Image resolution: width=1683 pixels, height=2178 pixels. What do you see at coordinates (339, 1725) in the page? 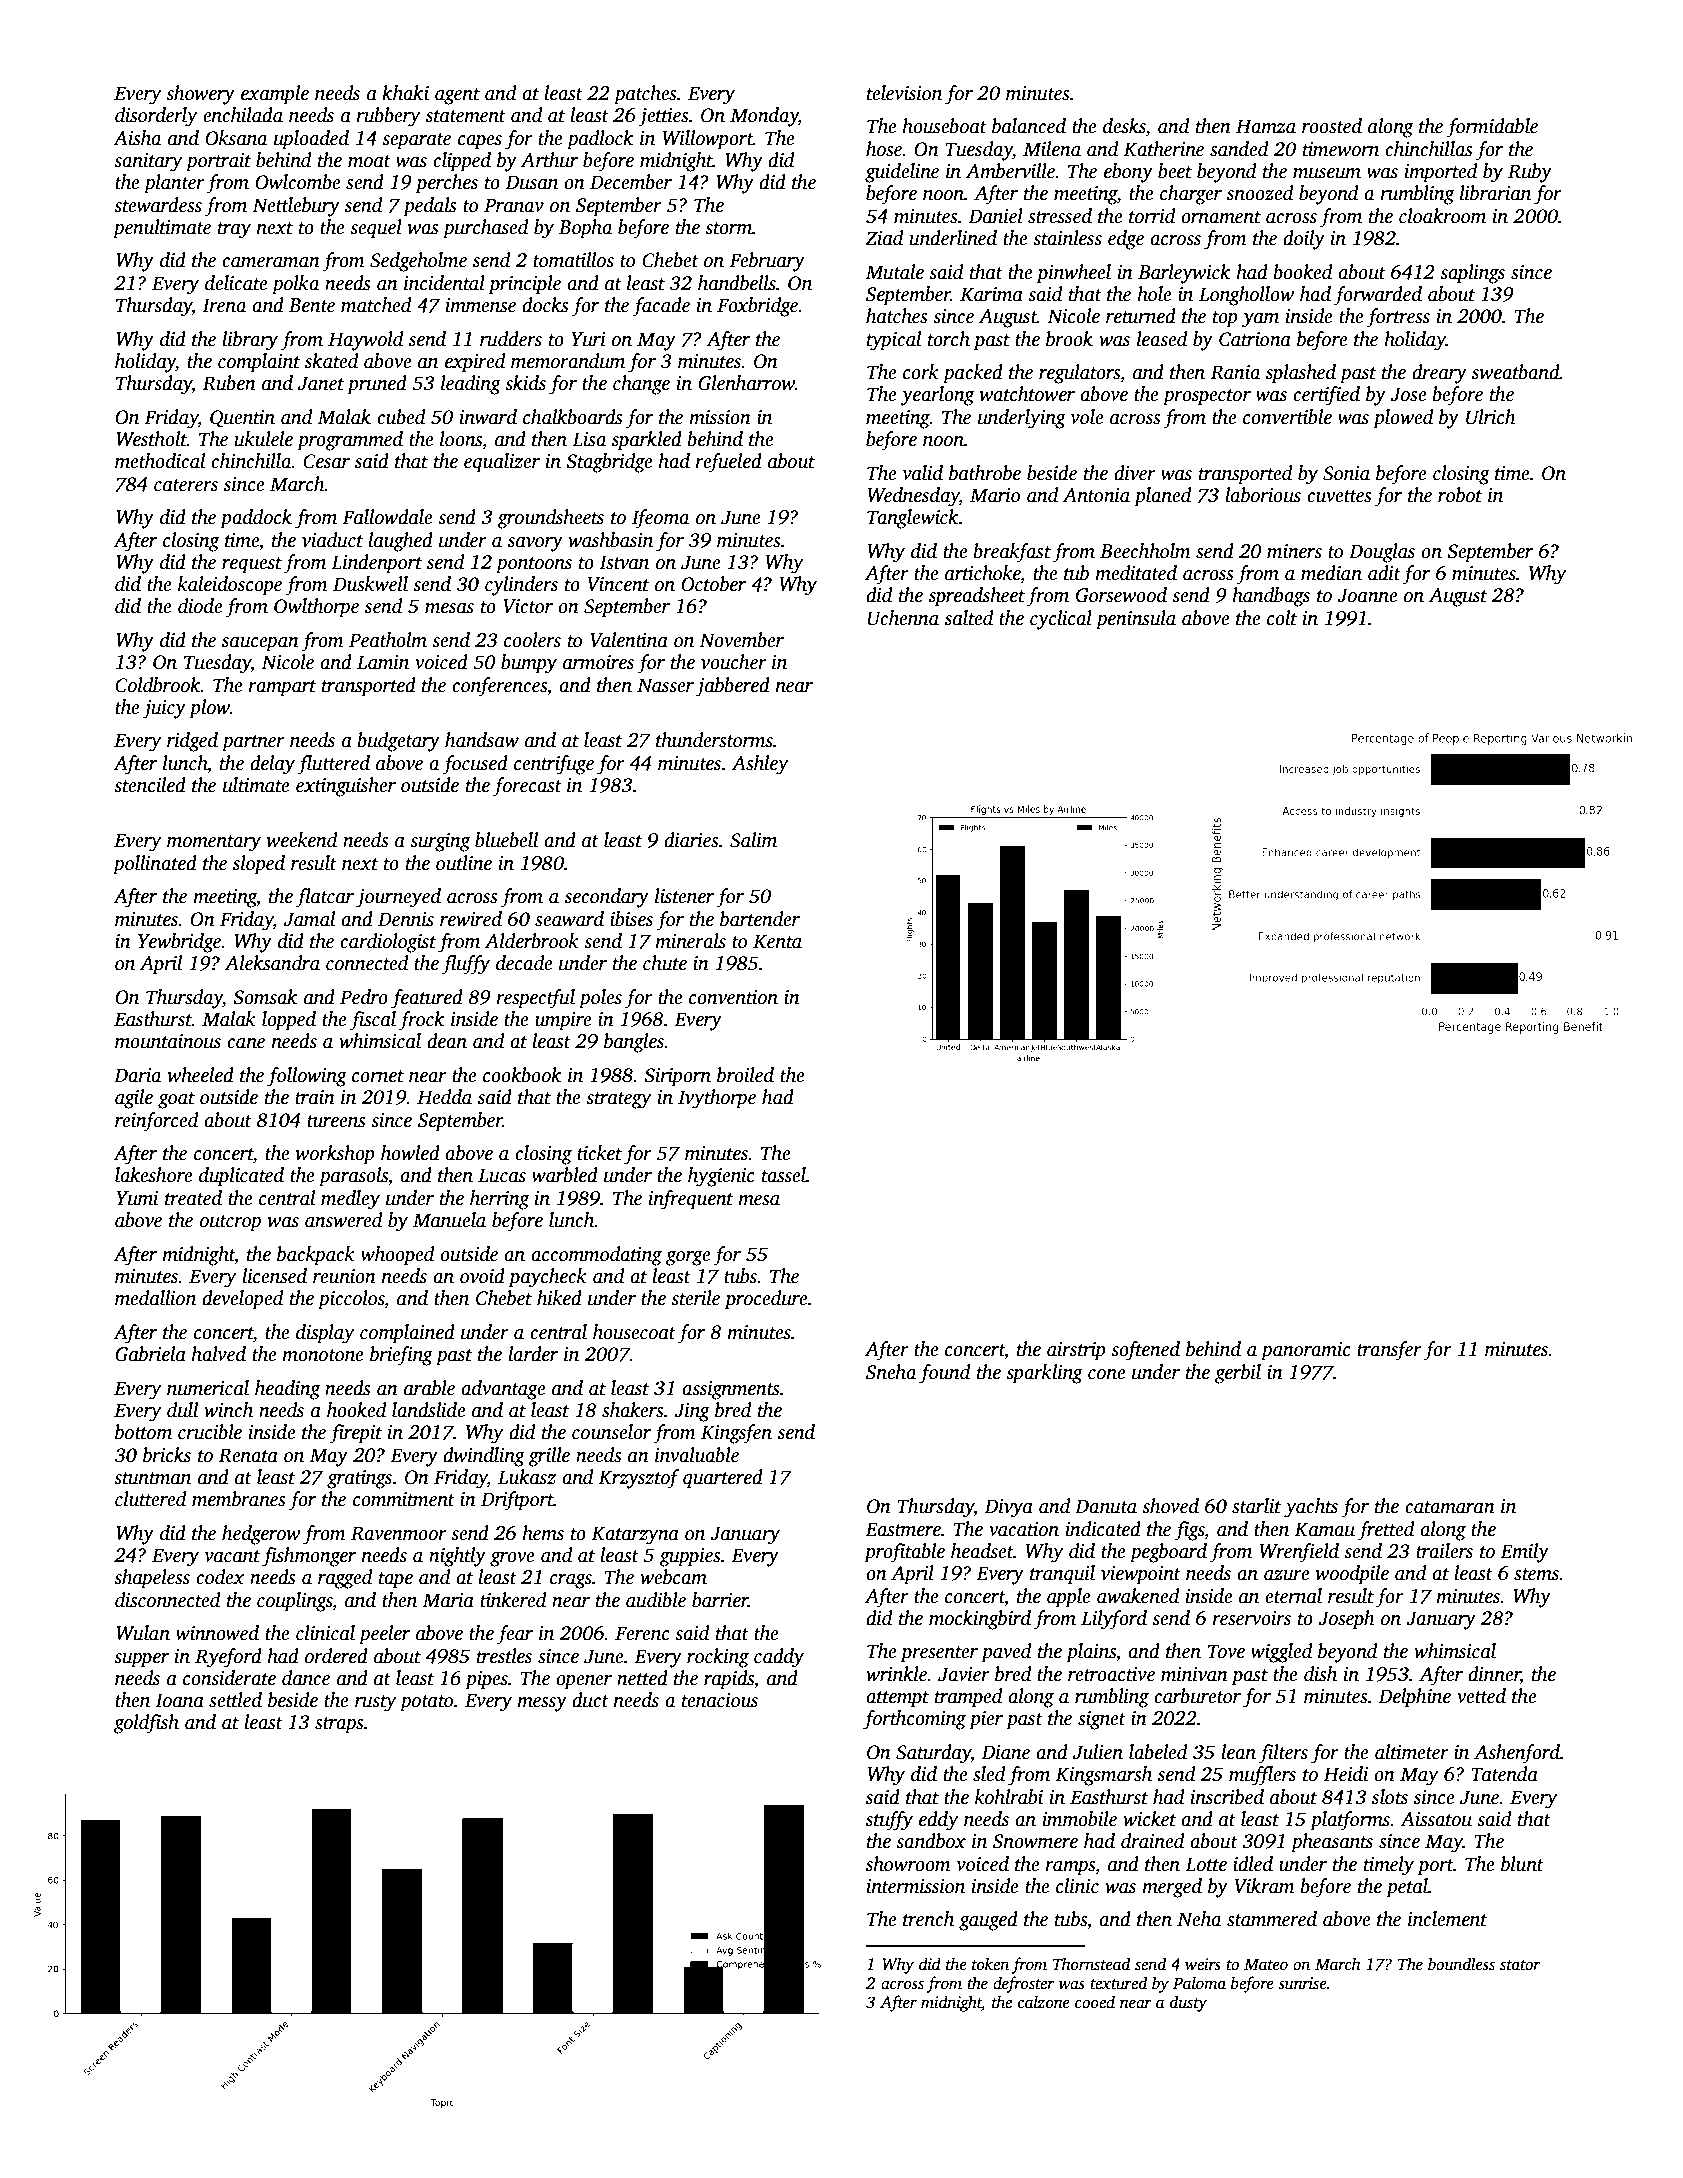
I see `straps` at bounding box center [339, 1725].
